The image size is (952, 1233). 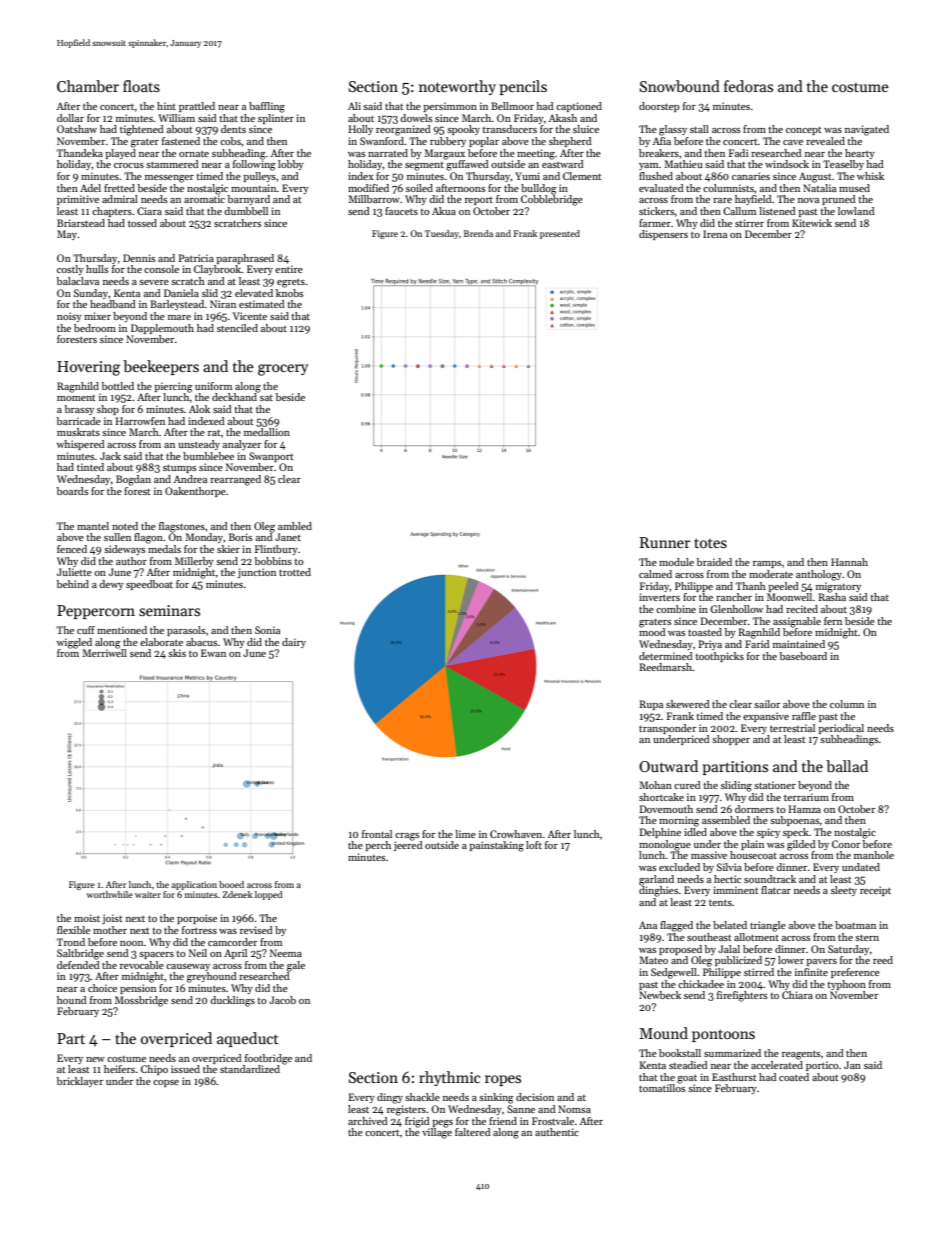 What do you see at coordinates (408, 846) in the screenshot?
I see `jeered` at bounding box center [408, 846].
